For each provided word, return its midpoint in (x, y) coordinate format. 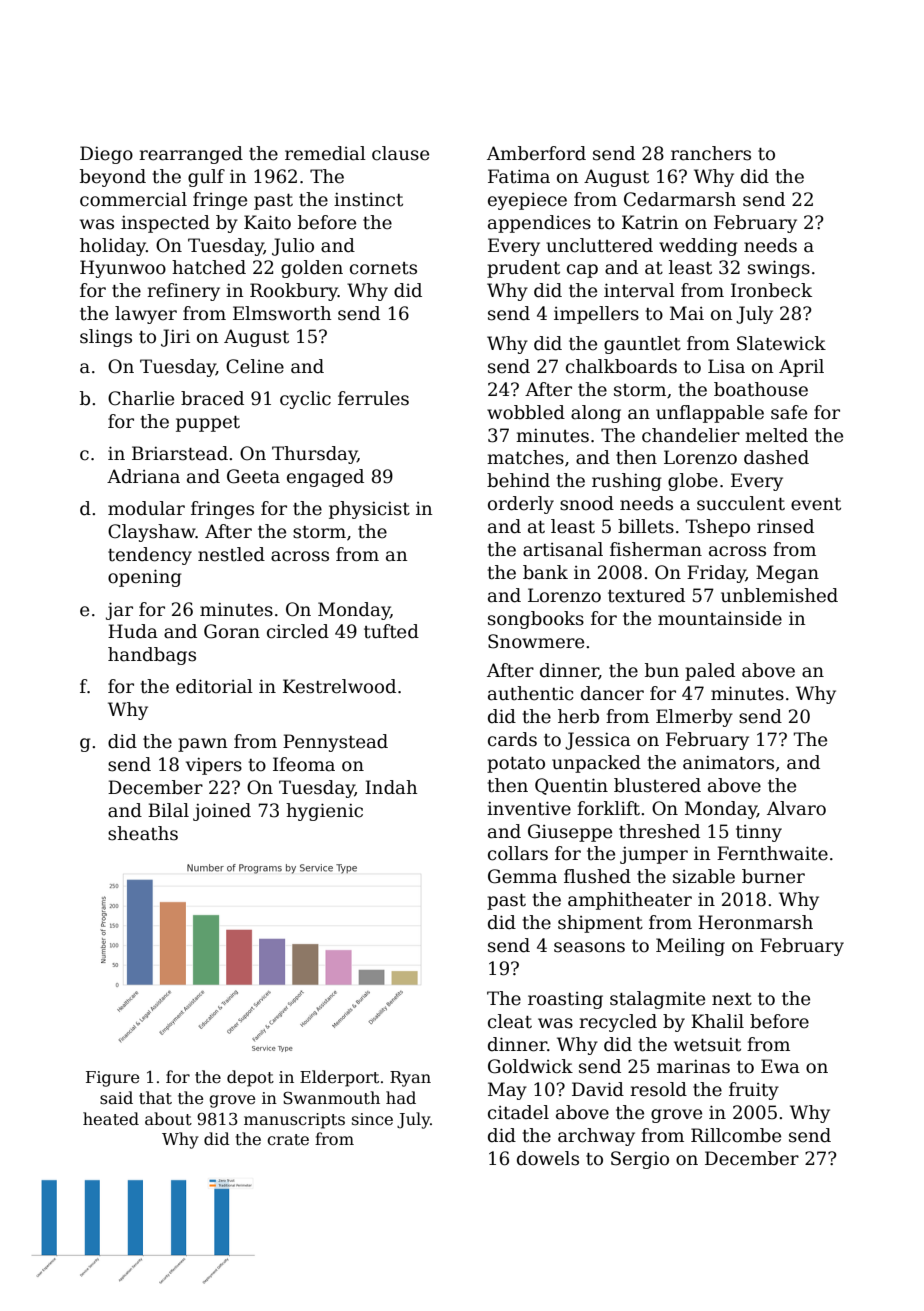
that (155, 1098)
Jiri (175, 338)
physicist (369, 510)
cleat (510, 1021)
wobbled (526, 412)
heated (111, 1119)
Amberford (536, 153)
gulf (206, 178)
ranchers (711, 153)
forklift (608, 808)
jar (119, 611)
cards (512, 739)
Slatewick (781, 343)
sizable (704, 876)
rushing (626, 482)
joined (222, 812)
